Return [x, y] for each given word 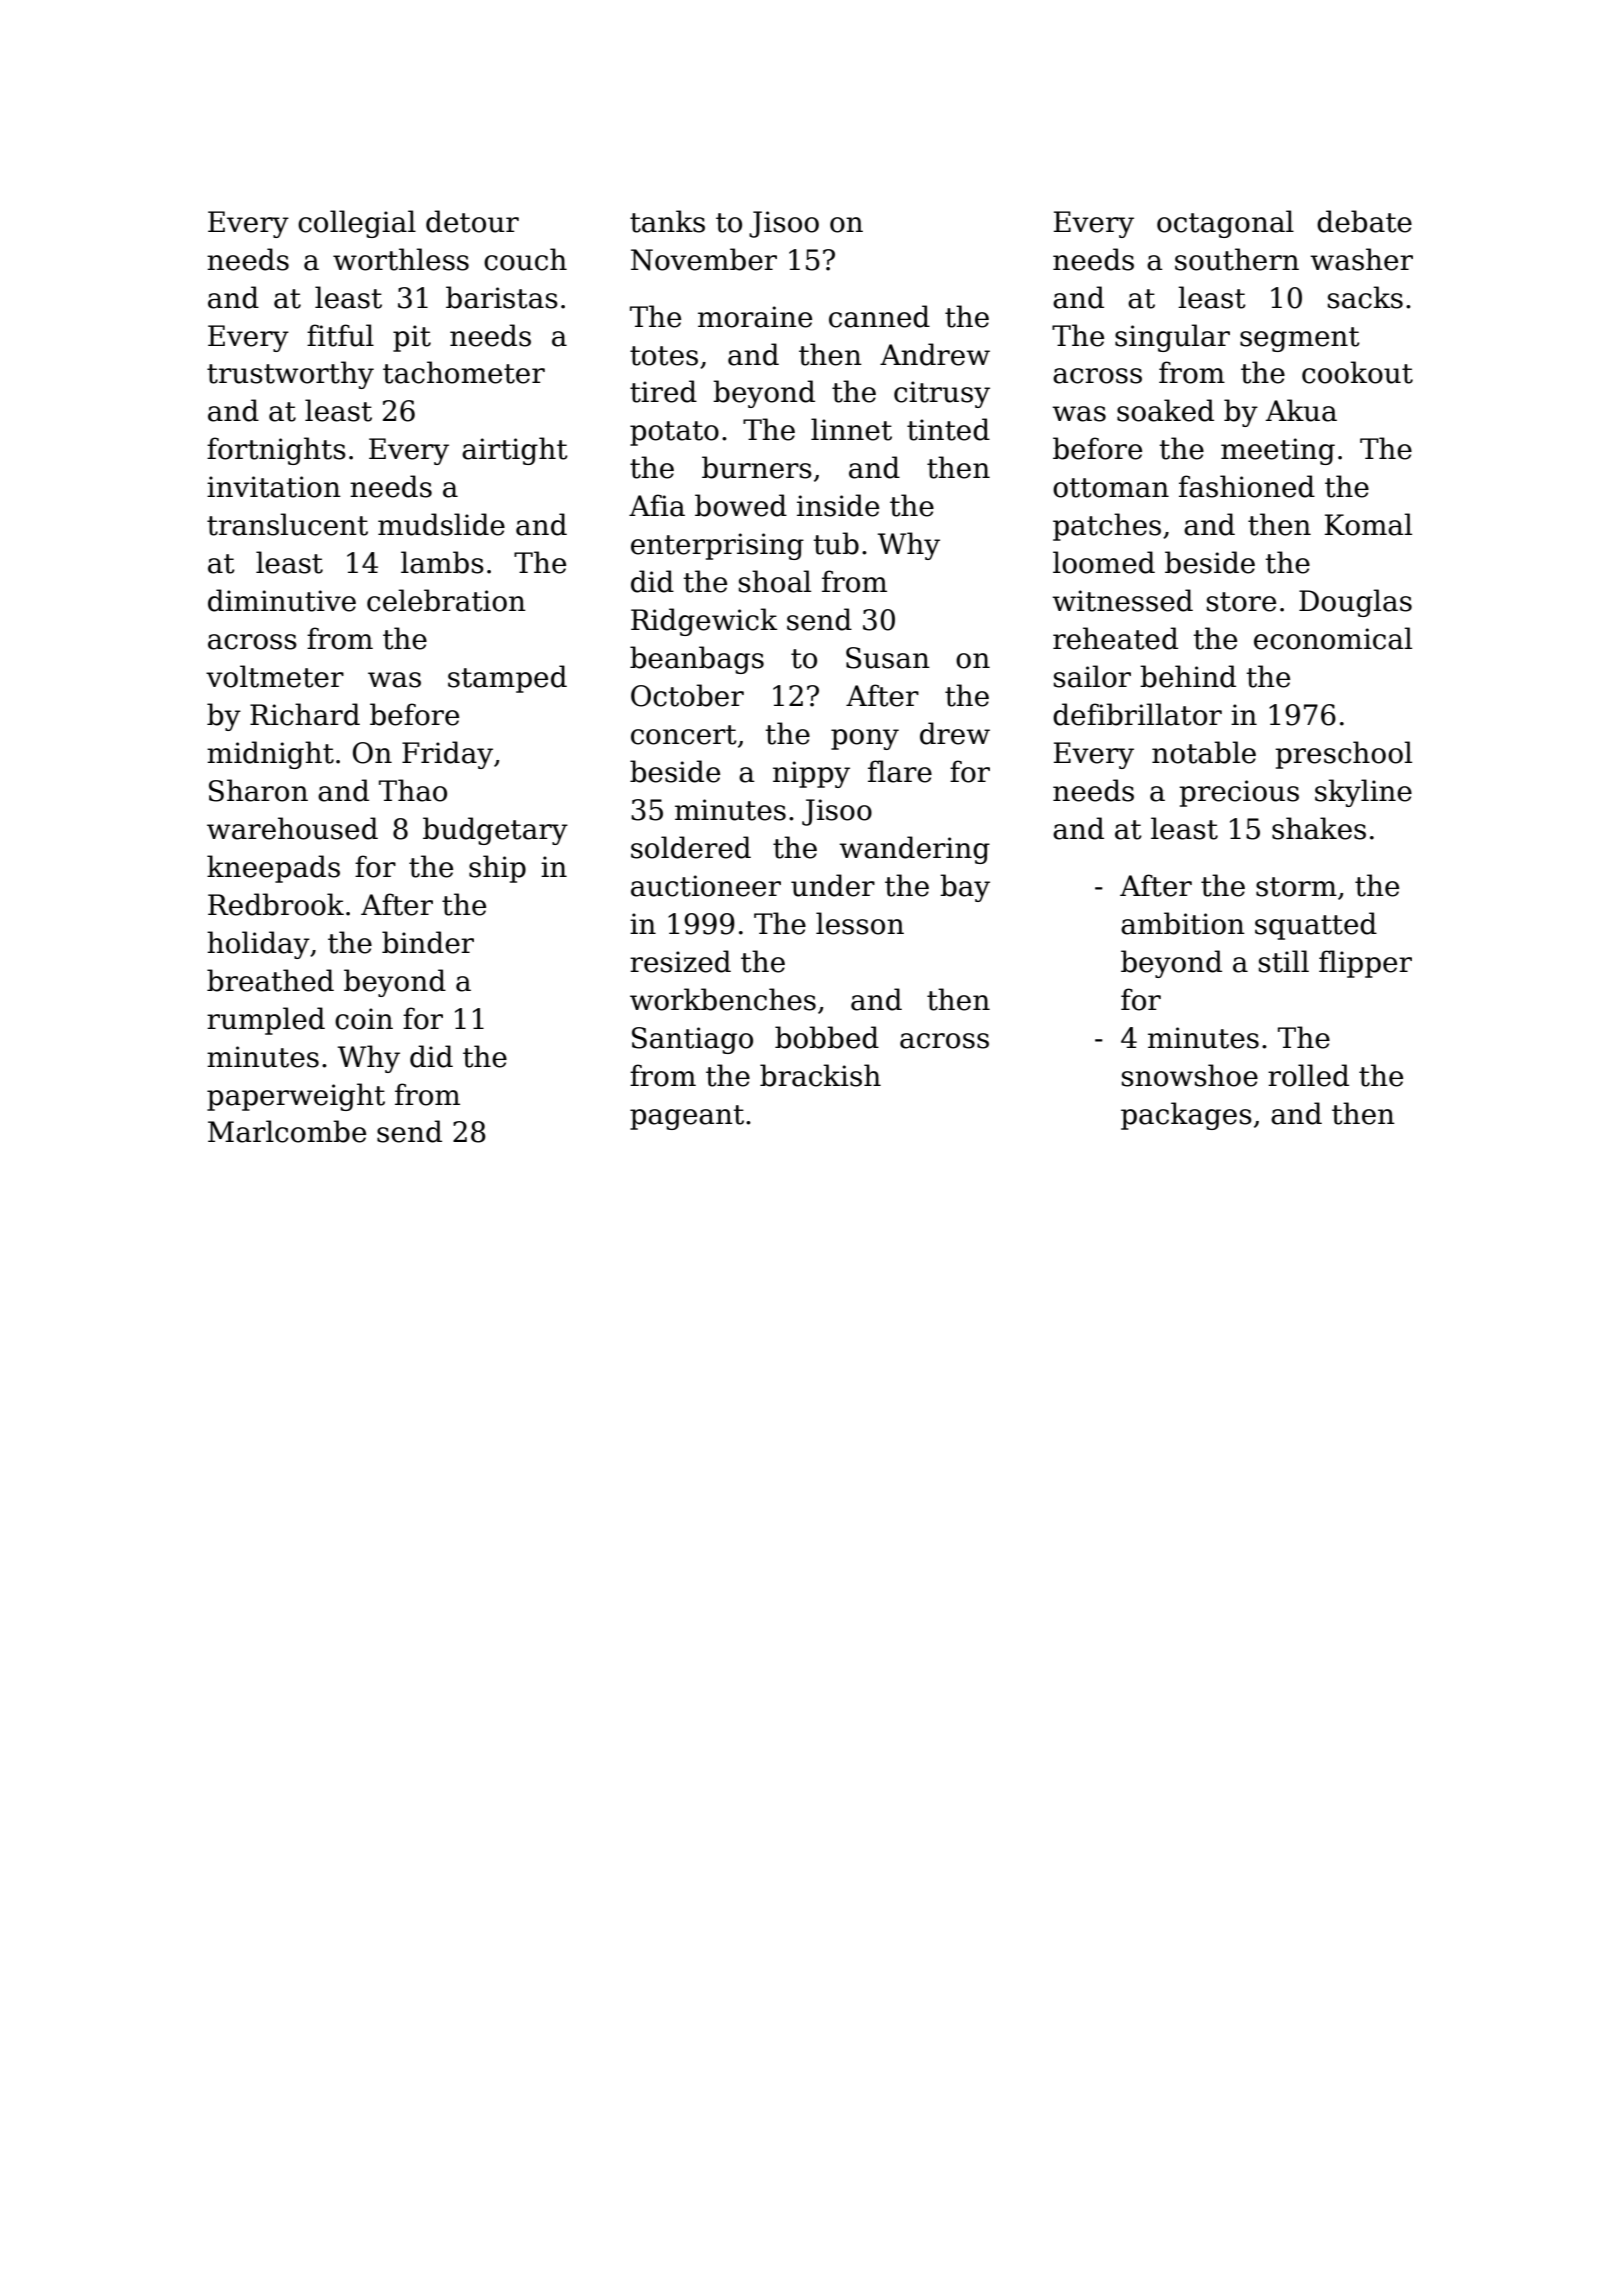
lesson [860, 923]
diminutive [282, 600]
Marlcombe [287, 1131]
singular [1172, 338]
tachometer [464, 372]
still [1284, 961]
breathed [270, 980]
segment [1300, 339]
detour [472, 221]
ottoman [1111, 488]
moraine [755, 317]
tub [836, 543]
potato [674, 433]
